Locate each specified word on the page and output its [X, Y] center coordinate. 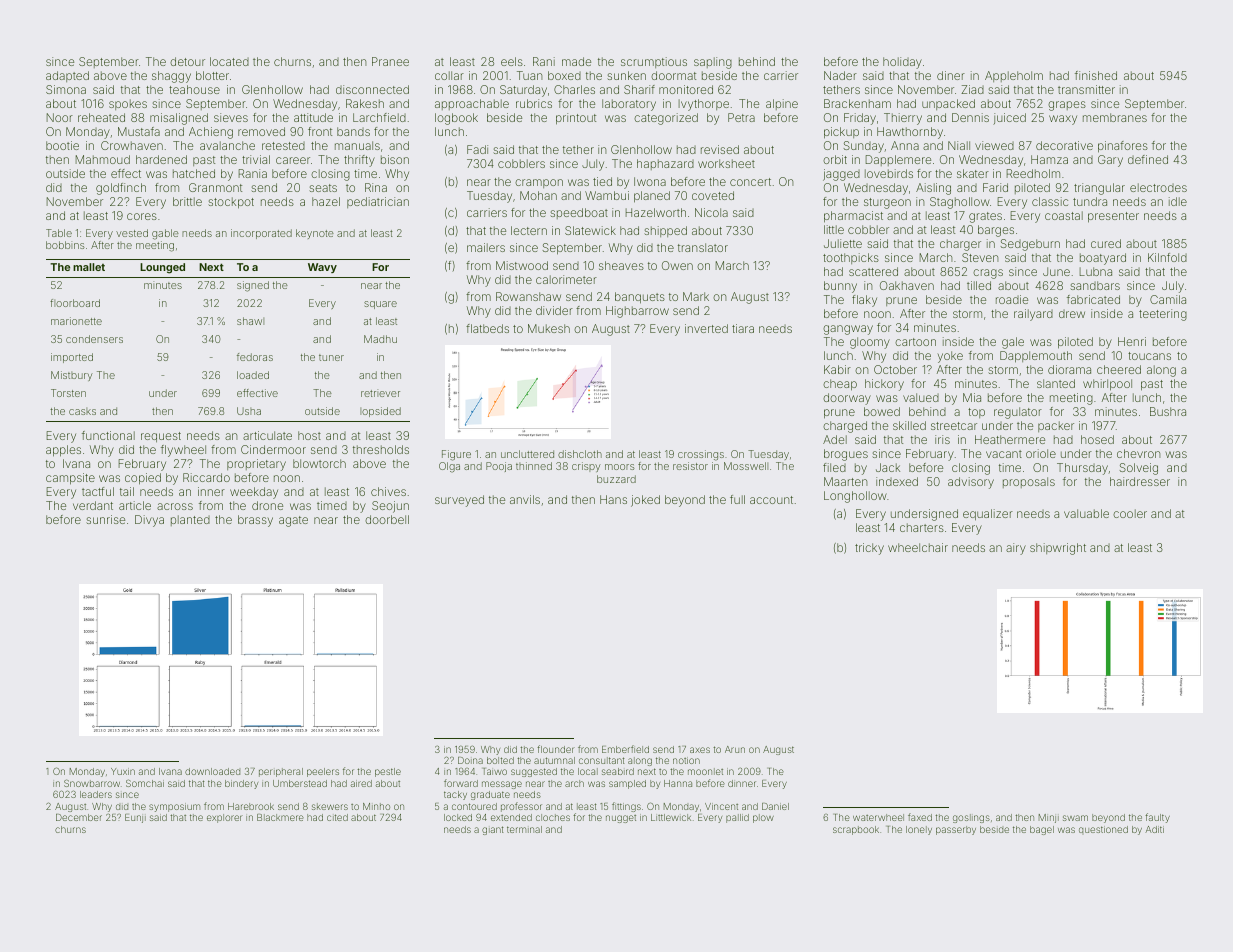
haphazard [665, 164]
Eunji [135, 818]
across [175, 506]
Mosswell [746, 466]
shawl [250, 321]
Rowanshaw [528, 296]
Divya [149, 521]
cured [1106, 243]
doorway [847, 399]
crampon [539, 183]
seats [323, 188]
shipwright [1058, 549]
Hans [613, 499]
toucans [1149, 356]
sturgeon [887, 203]
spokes [128, 104]
